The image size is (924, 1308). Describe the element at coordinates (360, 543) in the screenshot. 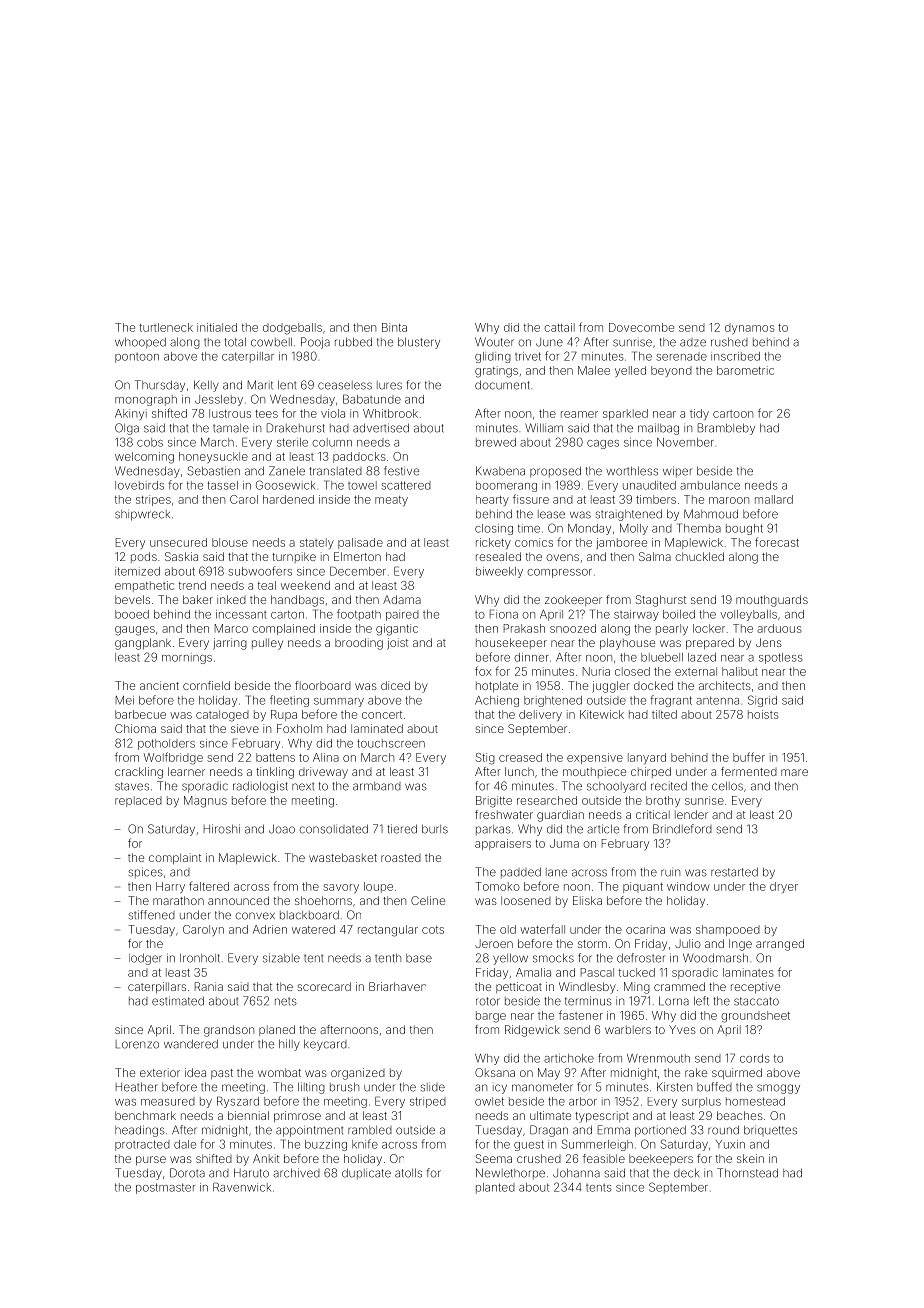

I see `palisade` at that location.
